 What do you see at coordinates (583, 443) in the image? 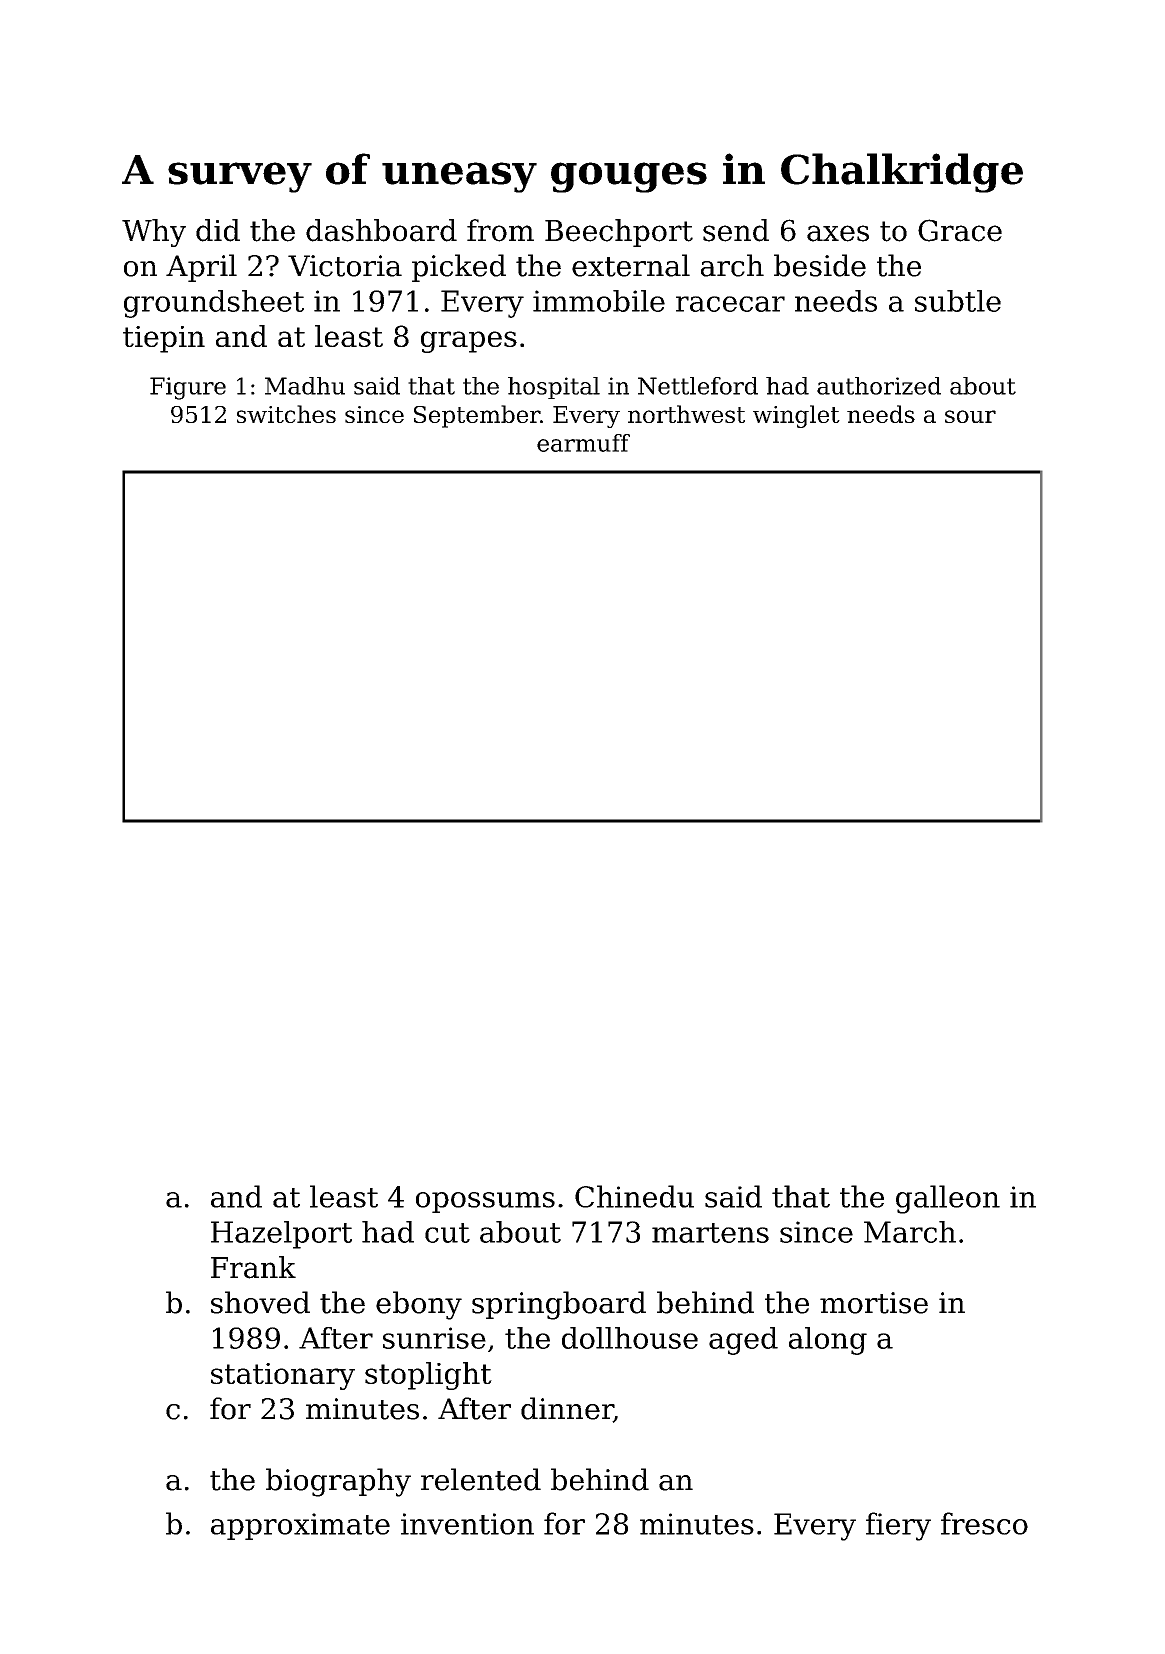
I see `earmuff` at bounding box center [583, 443].
